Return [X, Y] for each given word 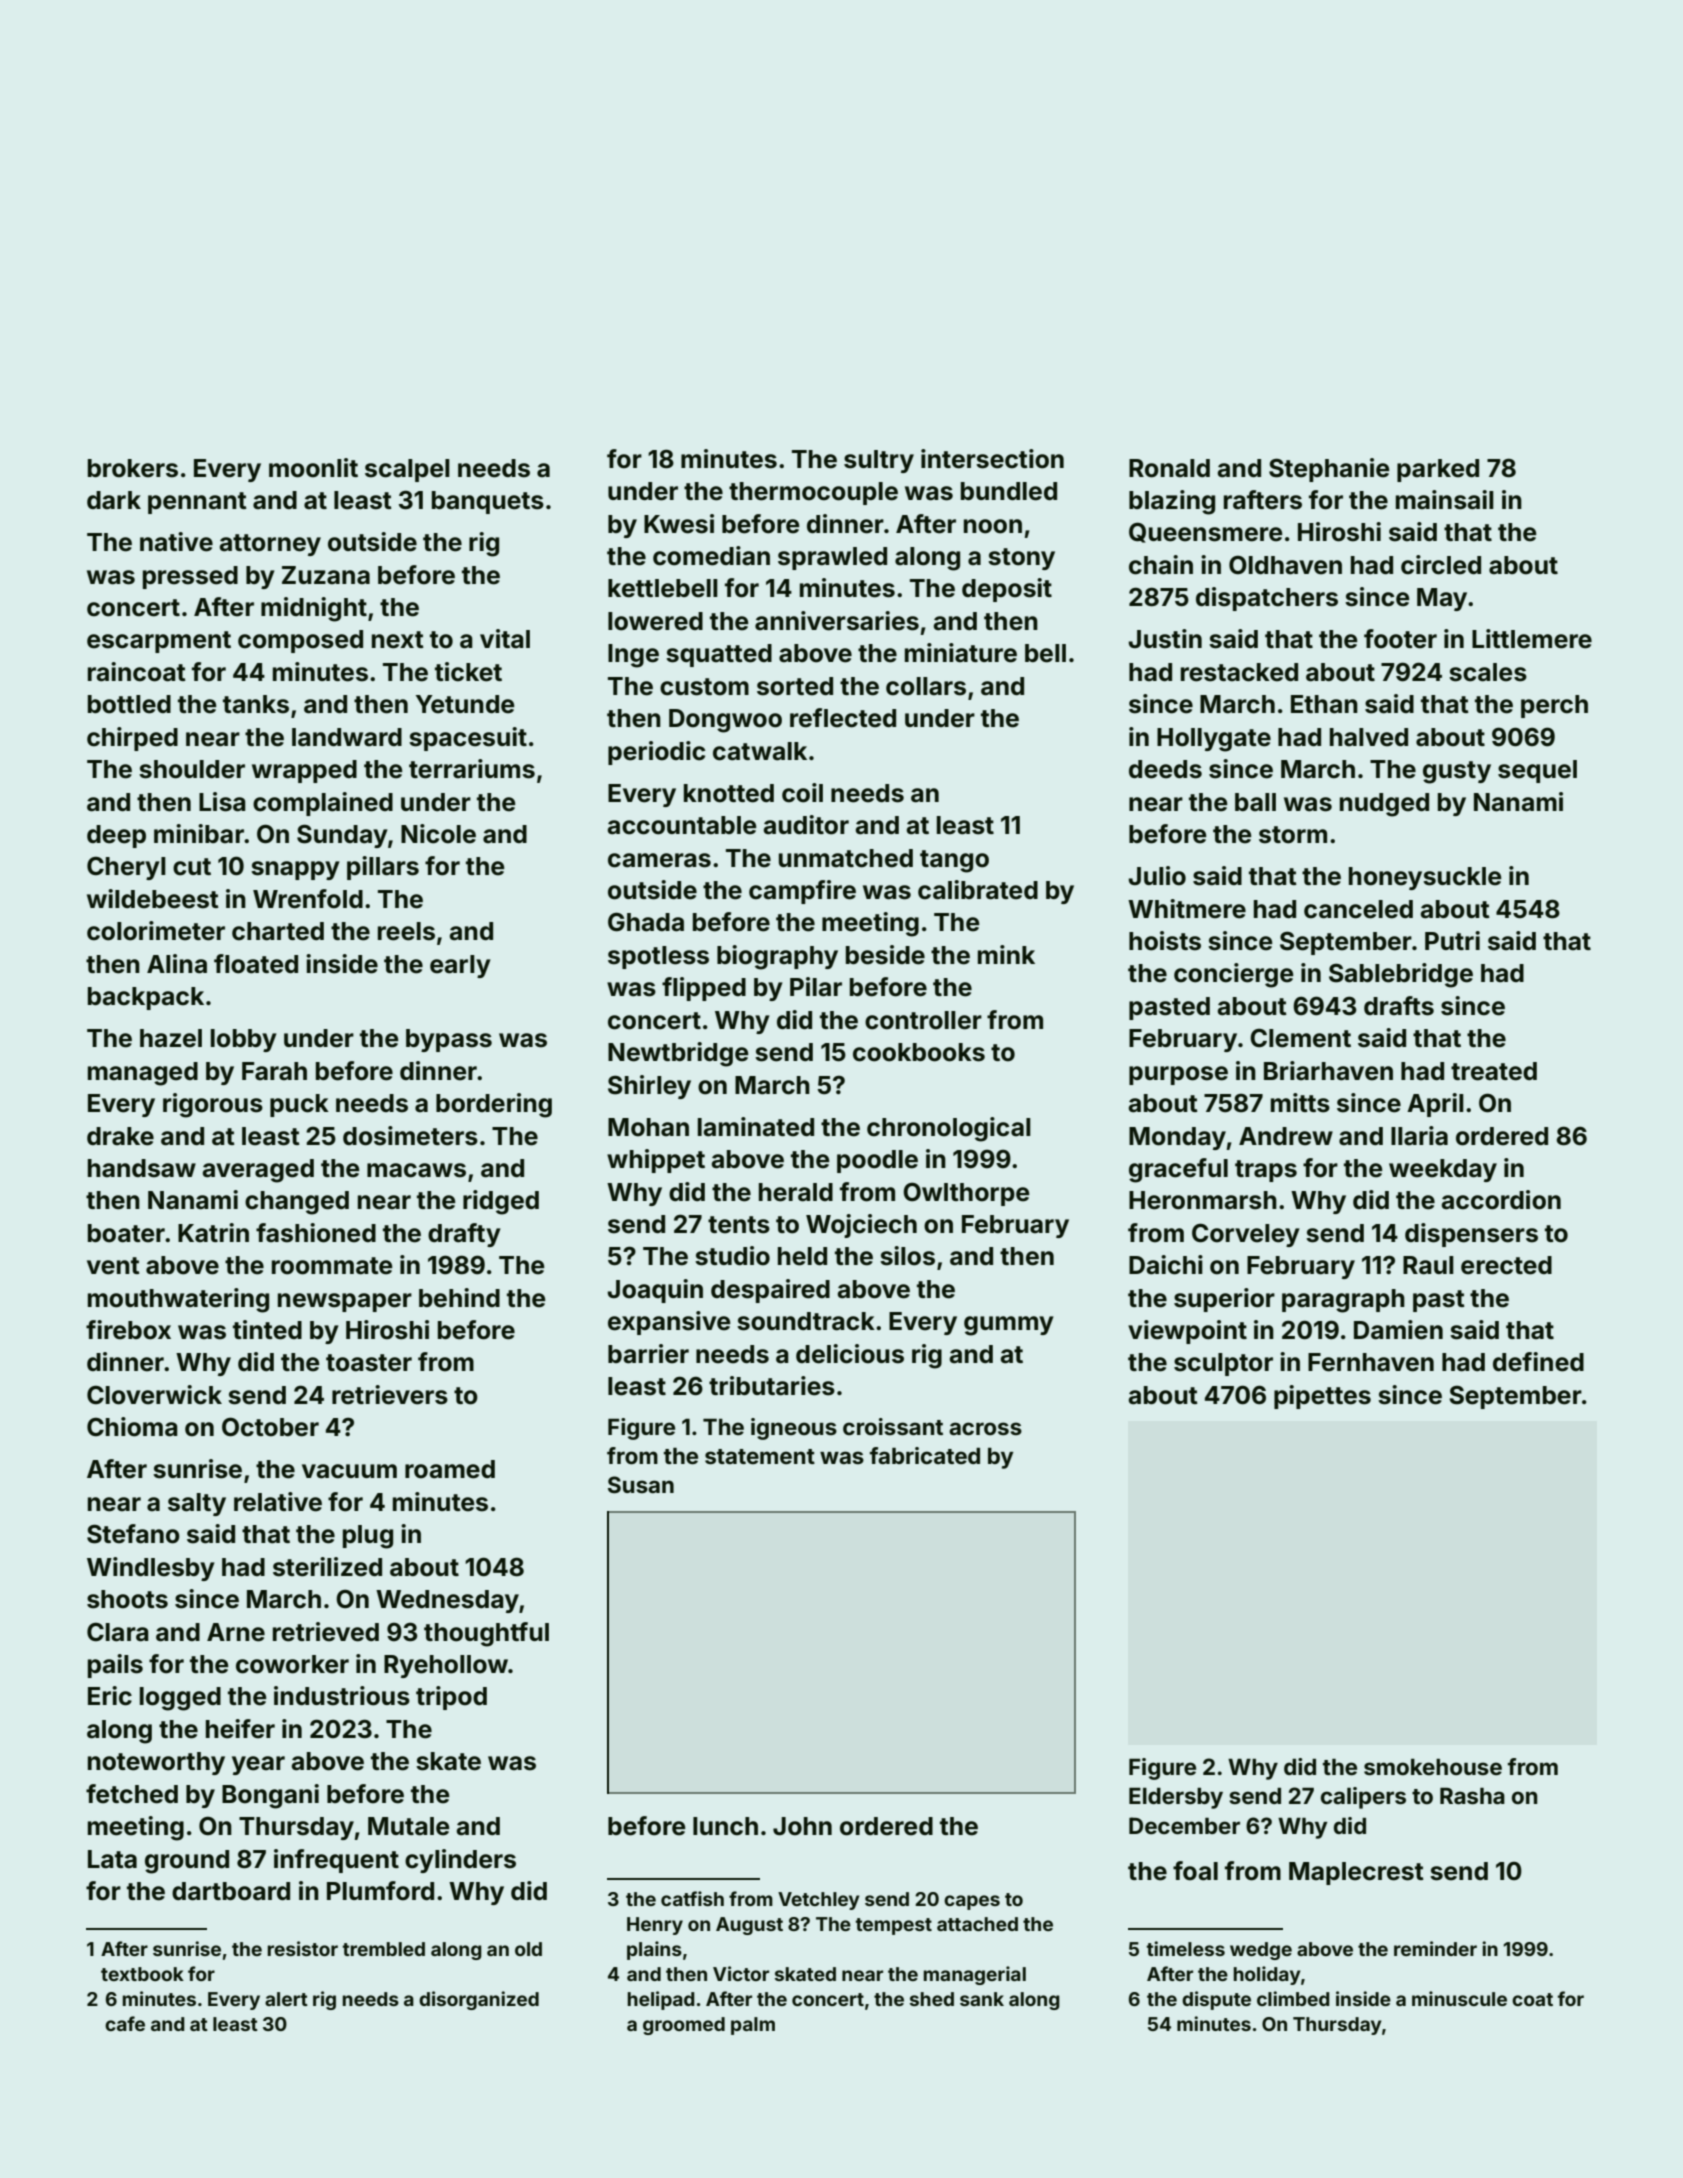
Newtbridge [678, 1054]
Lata [112, 1859]
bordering [494, 1105]
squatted [719, 655]
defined [1538, 1362]
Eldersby [1176, 1798]
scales [1488, 672]
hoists [1165, 941]
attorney [270, 545]
